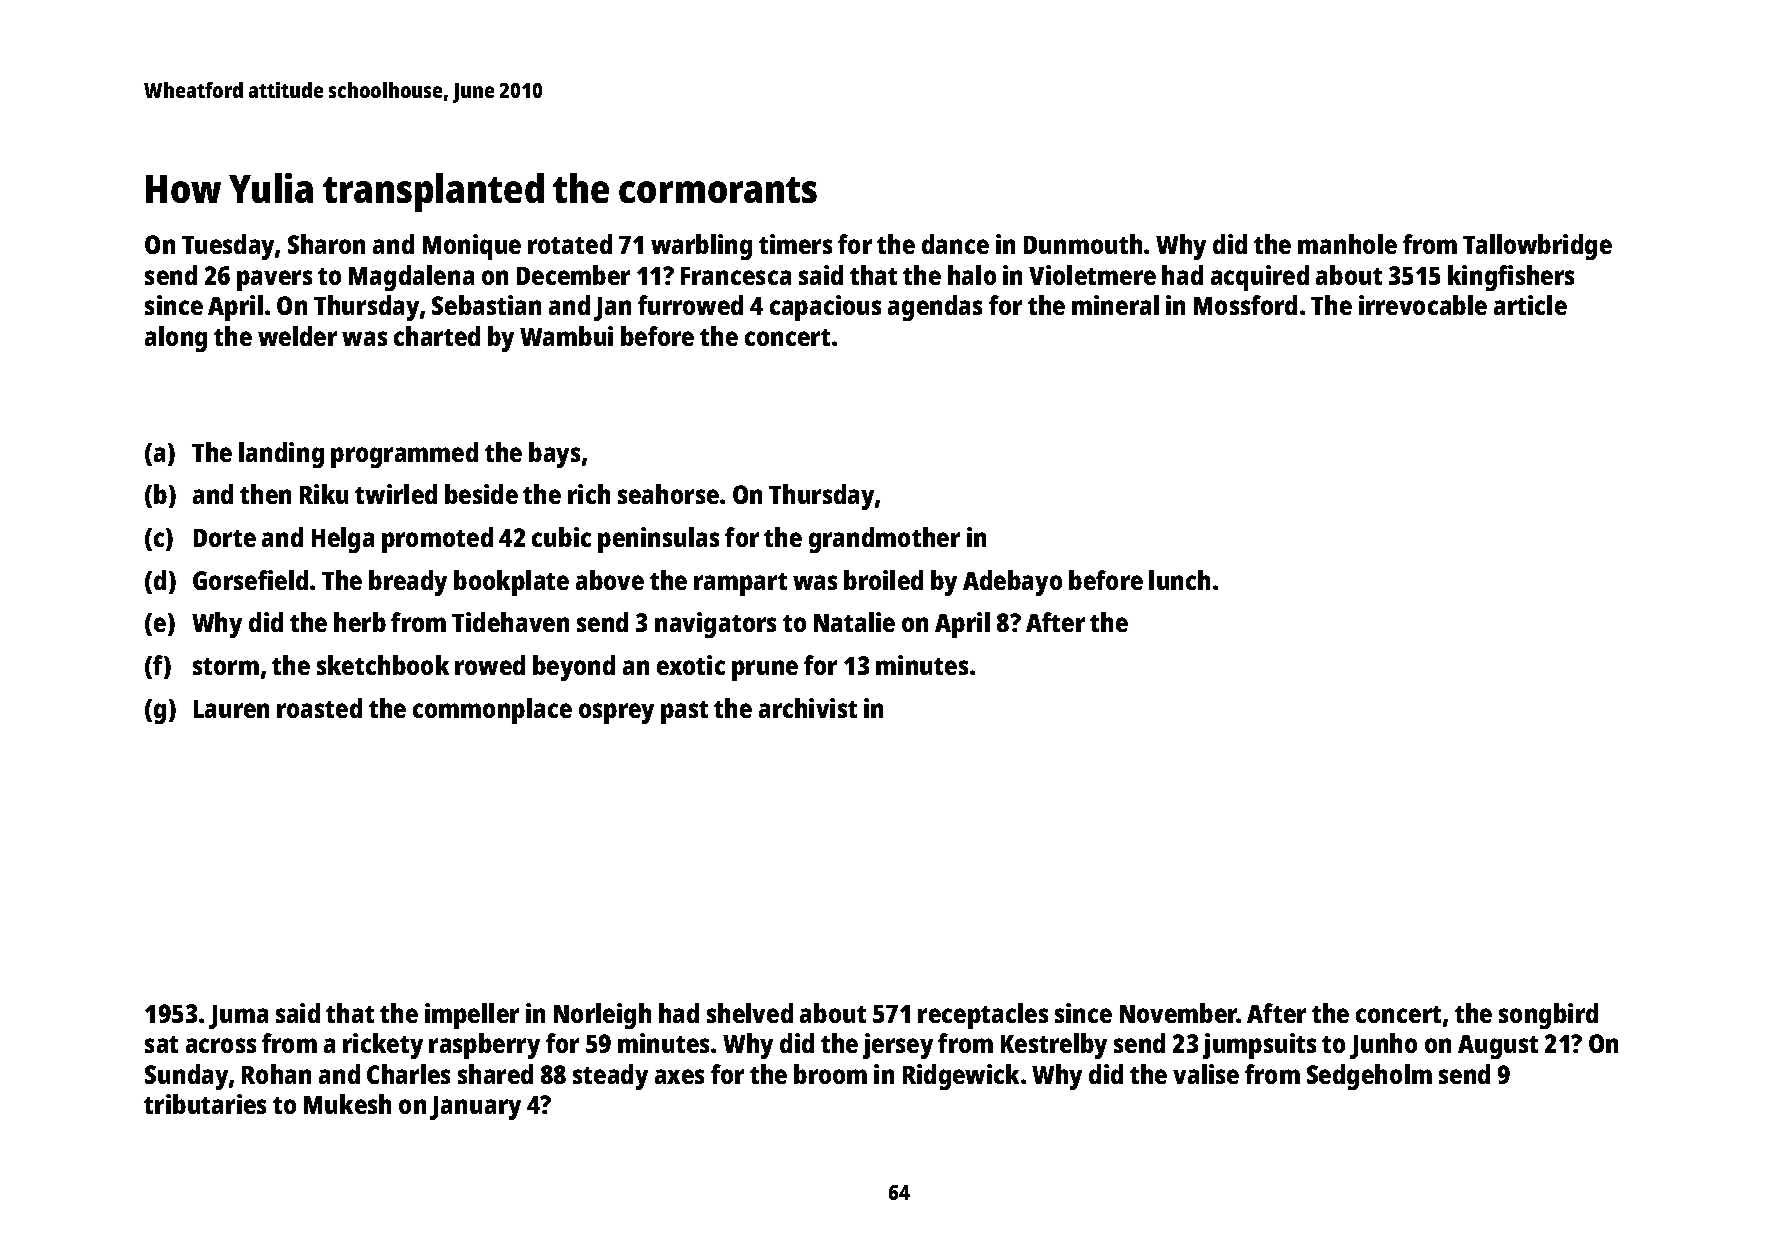 This screenshot has width=1777, height=1256. Describe the element at coordinates (1423, 305) in the screenshot. I see `irrevocable` at that location.
